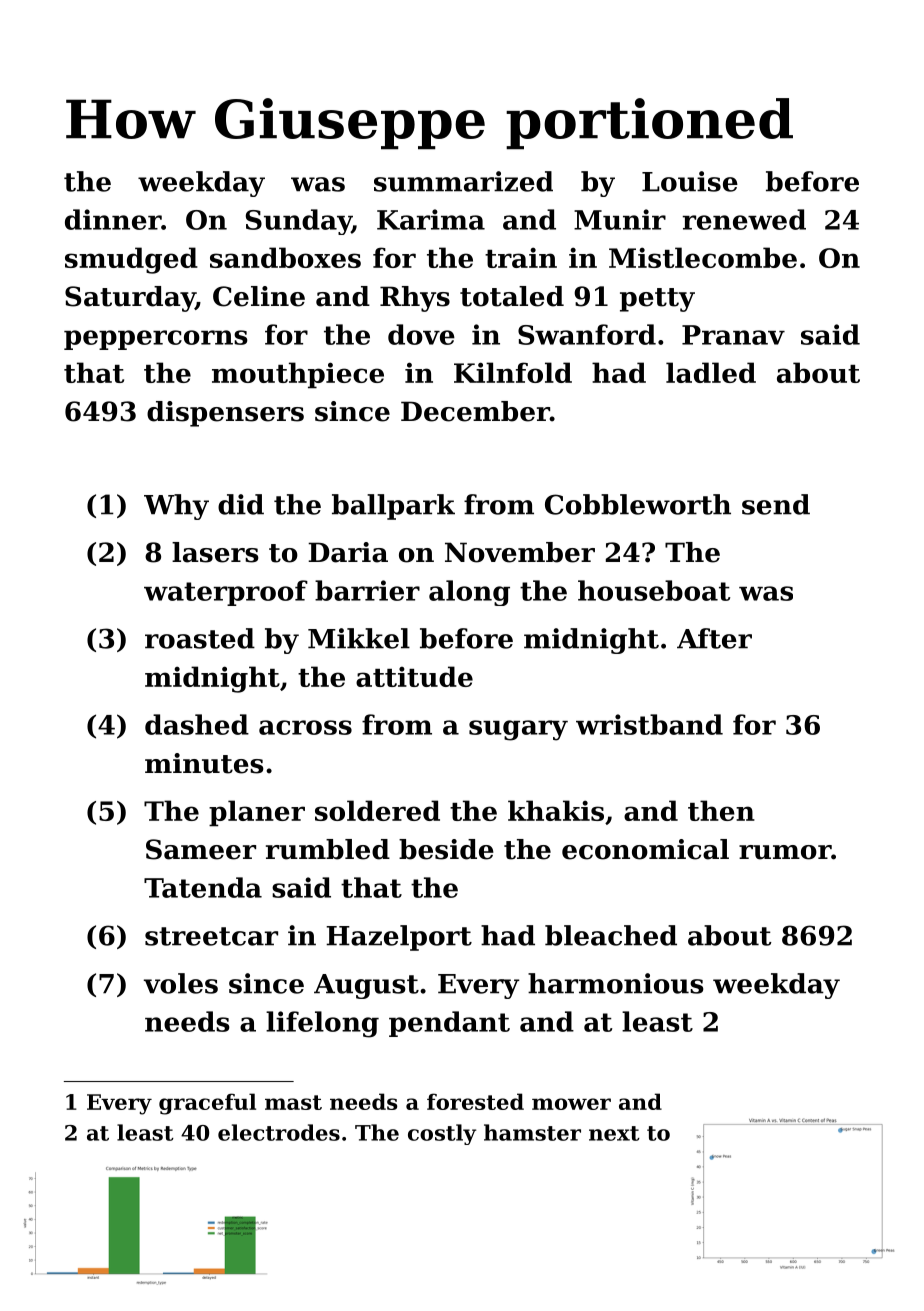 The image size is (924, 1311). I want to click on Hazelport, so click(399, 938).
